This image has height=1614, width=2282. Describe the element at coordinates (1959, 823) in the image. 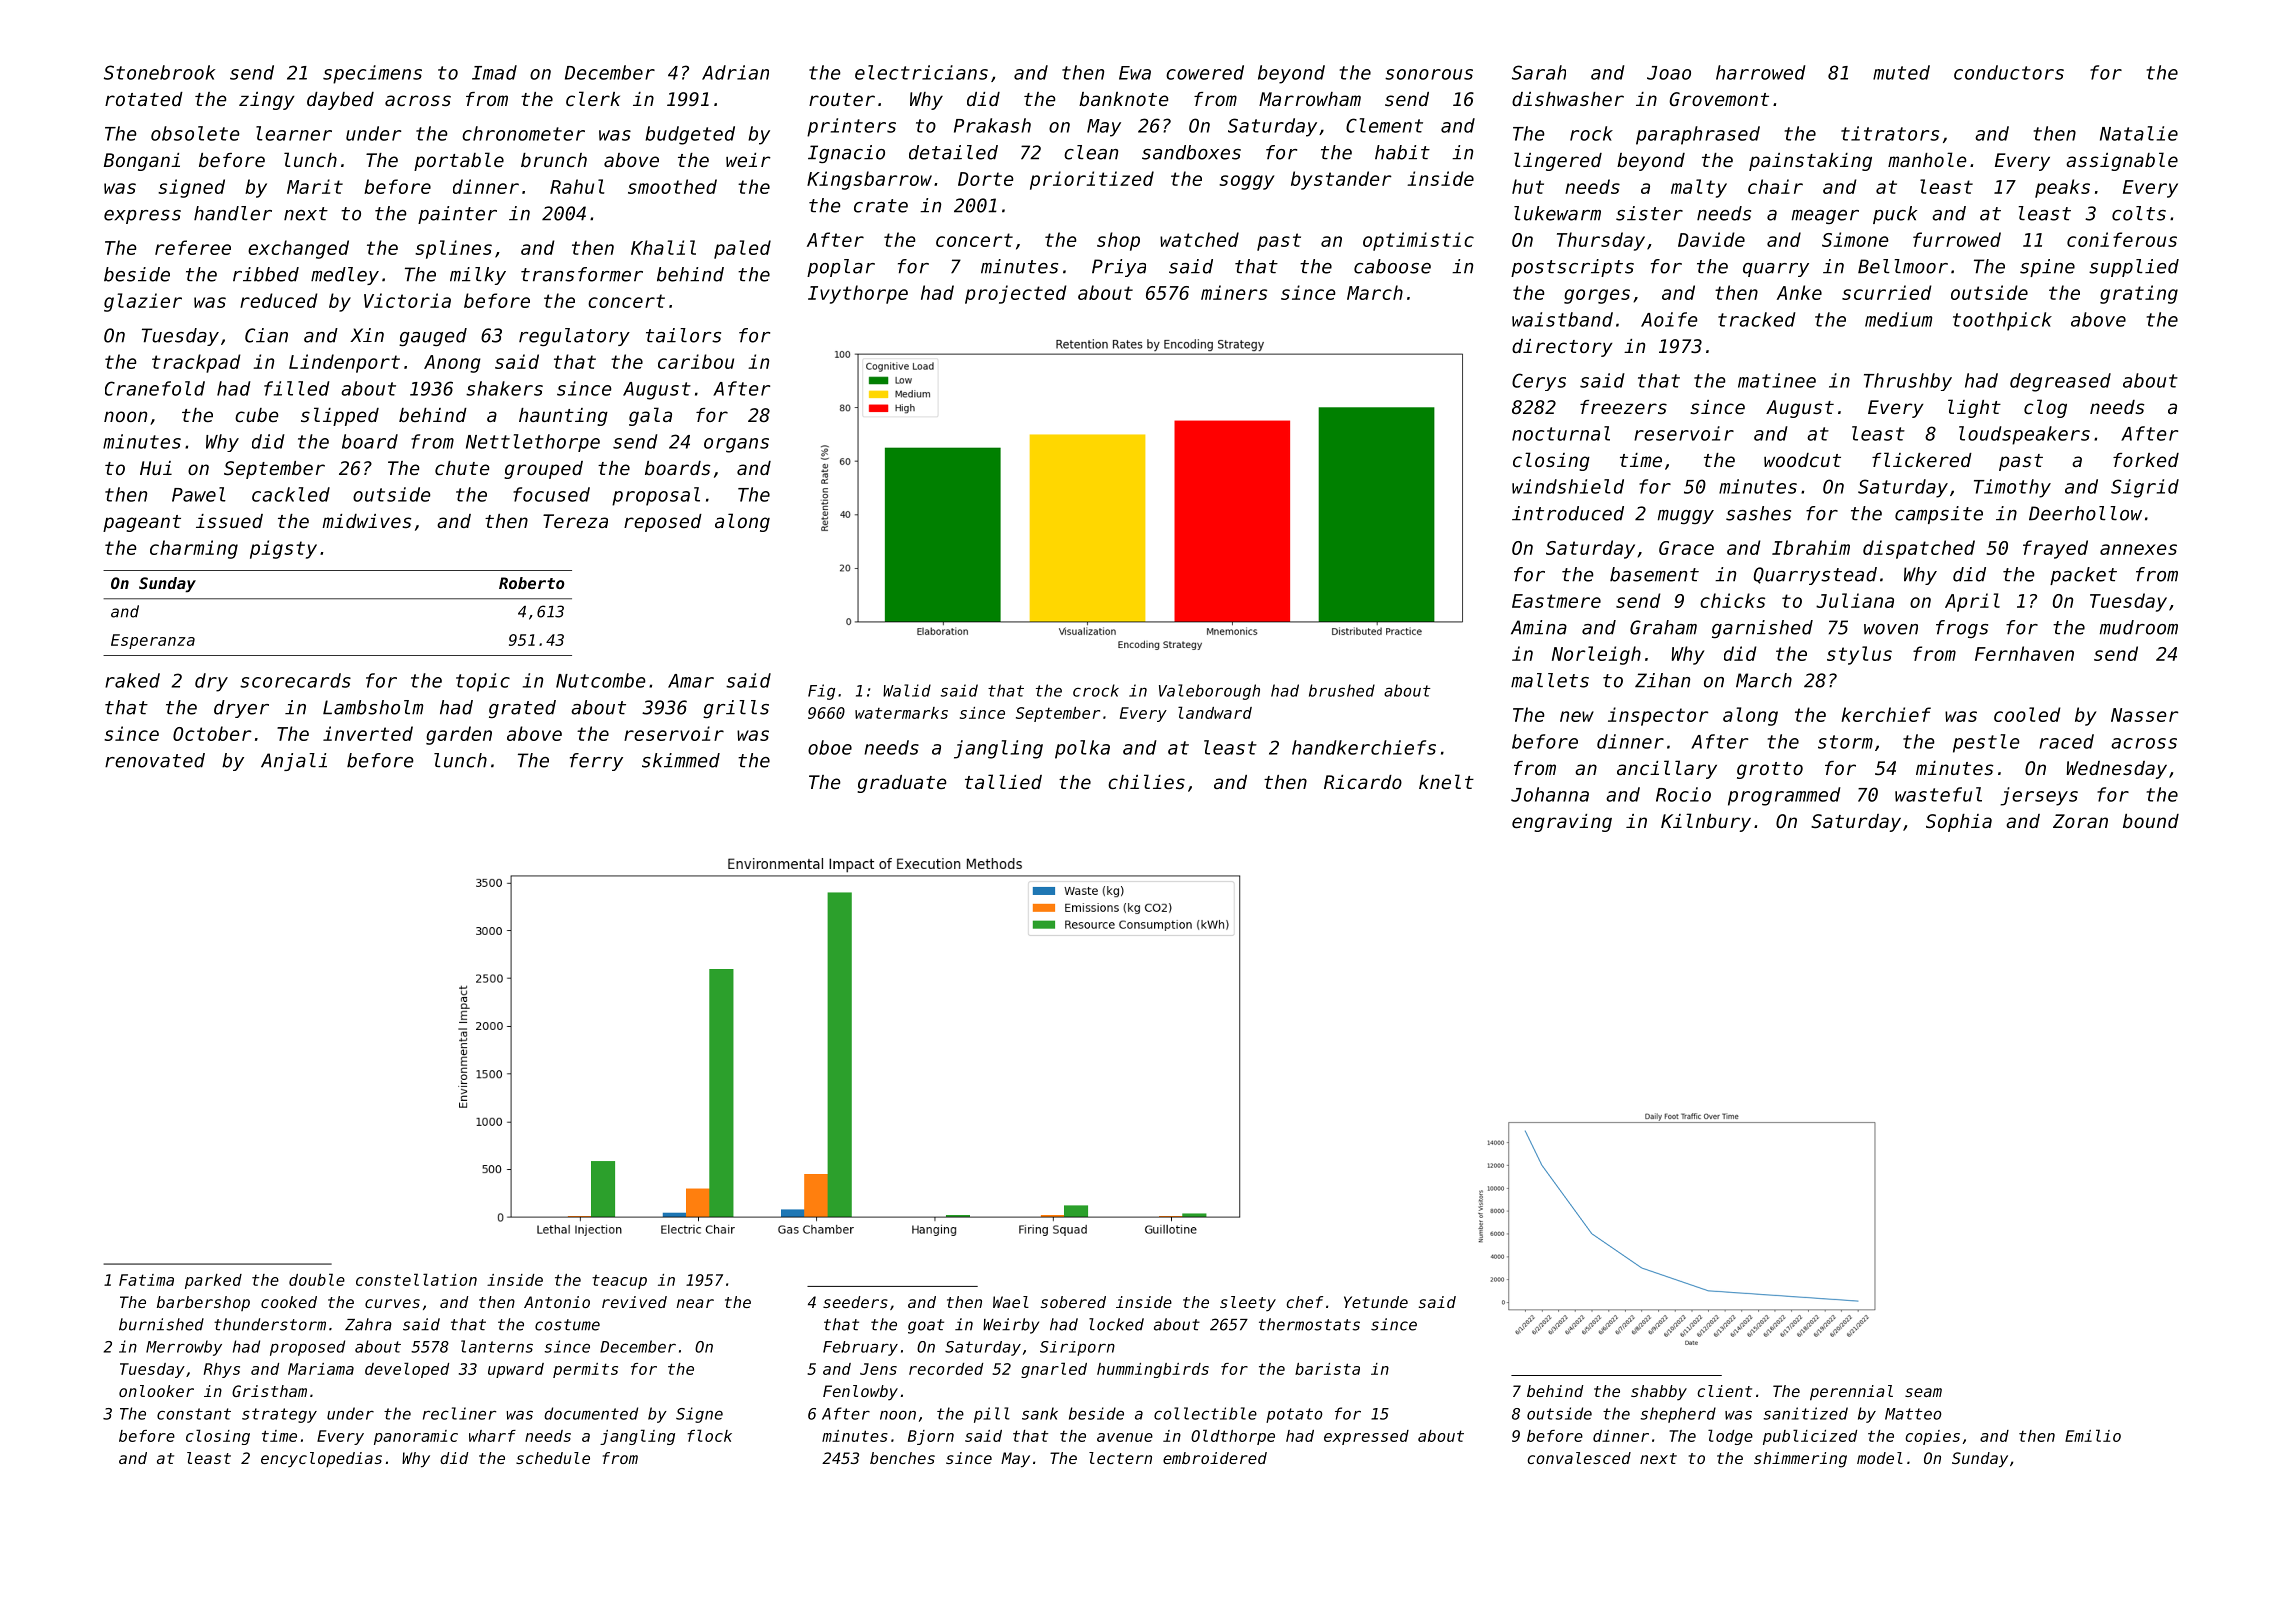

I see `Sophia` at that location.
